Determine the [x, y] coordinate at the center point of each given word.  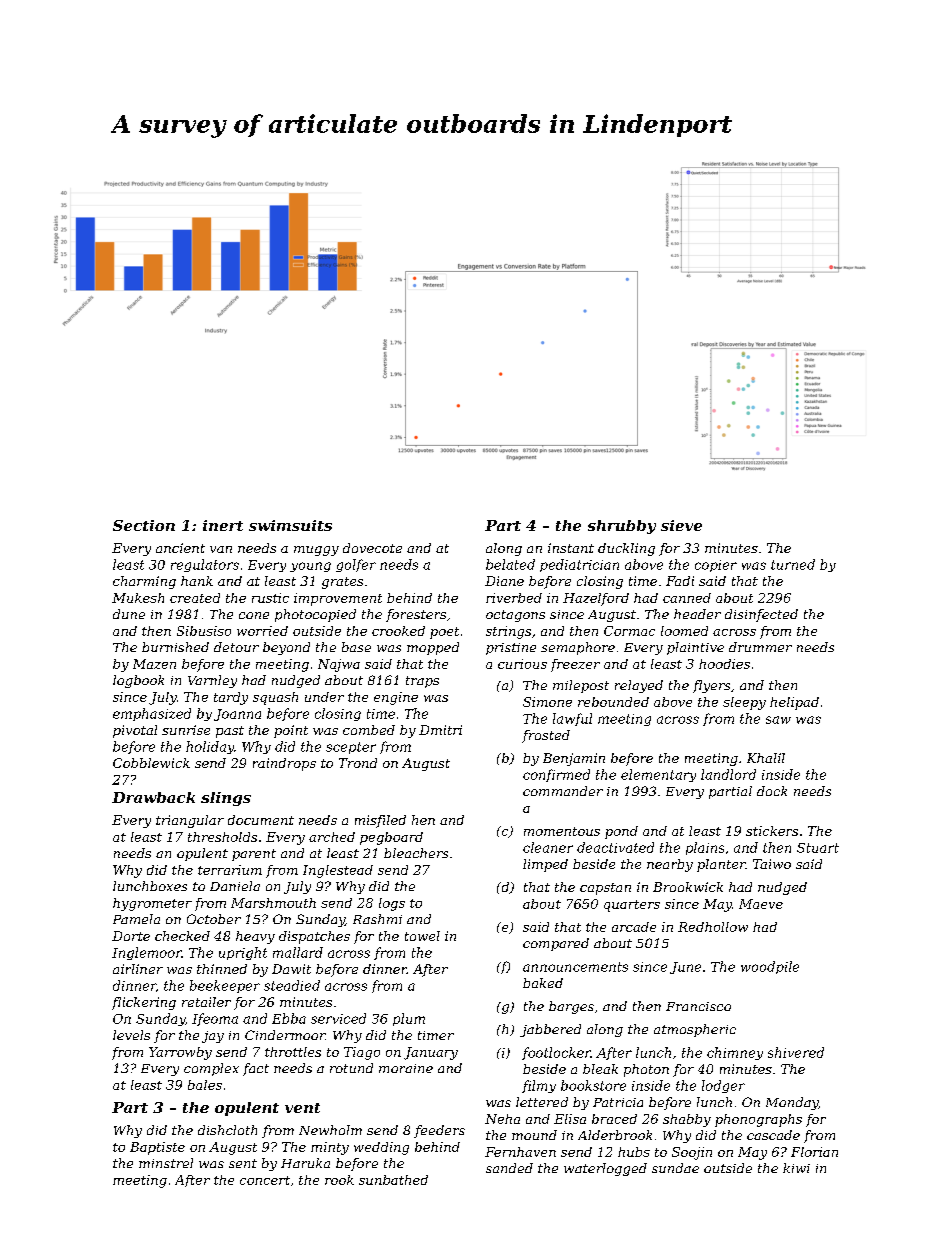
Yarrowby [180, 1053]
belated [510, 564]
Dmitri [440, 730]
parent [254, 855]
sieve [681, 525]
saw [778, 720]
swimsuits [290, 525]
